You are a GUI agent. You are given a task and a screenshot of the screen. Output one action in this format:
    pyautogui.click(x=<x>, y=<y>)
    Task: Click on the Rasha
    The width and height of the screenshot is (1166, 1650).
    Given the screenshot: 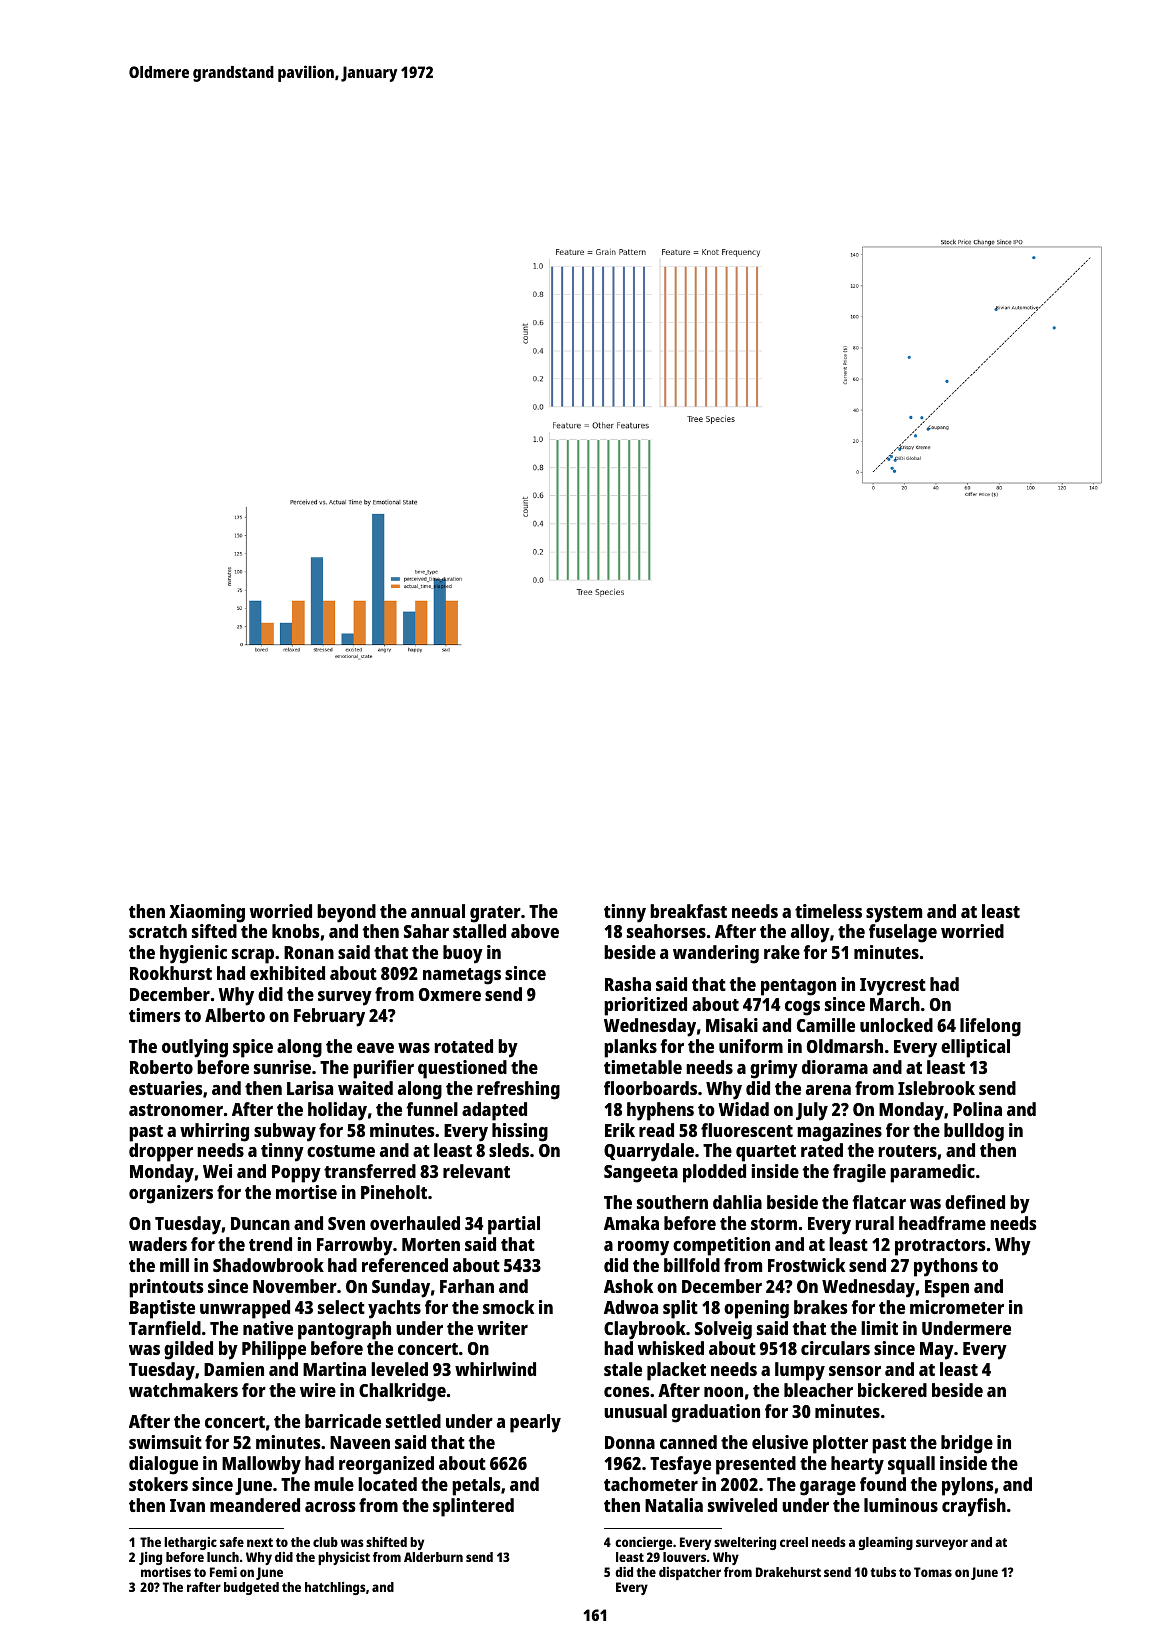 What is the action you would take?
    pyautogui.click(x=628, y=984)
